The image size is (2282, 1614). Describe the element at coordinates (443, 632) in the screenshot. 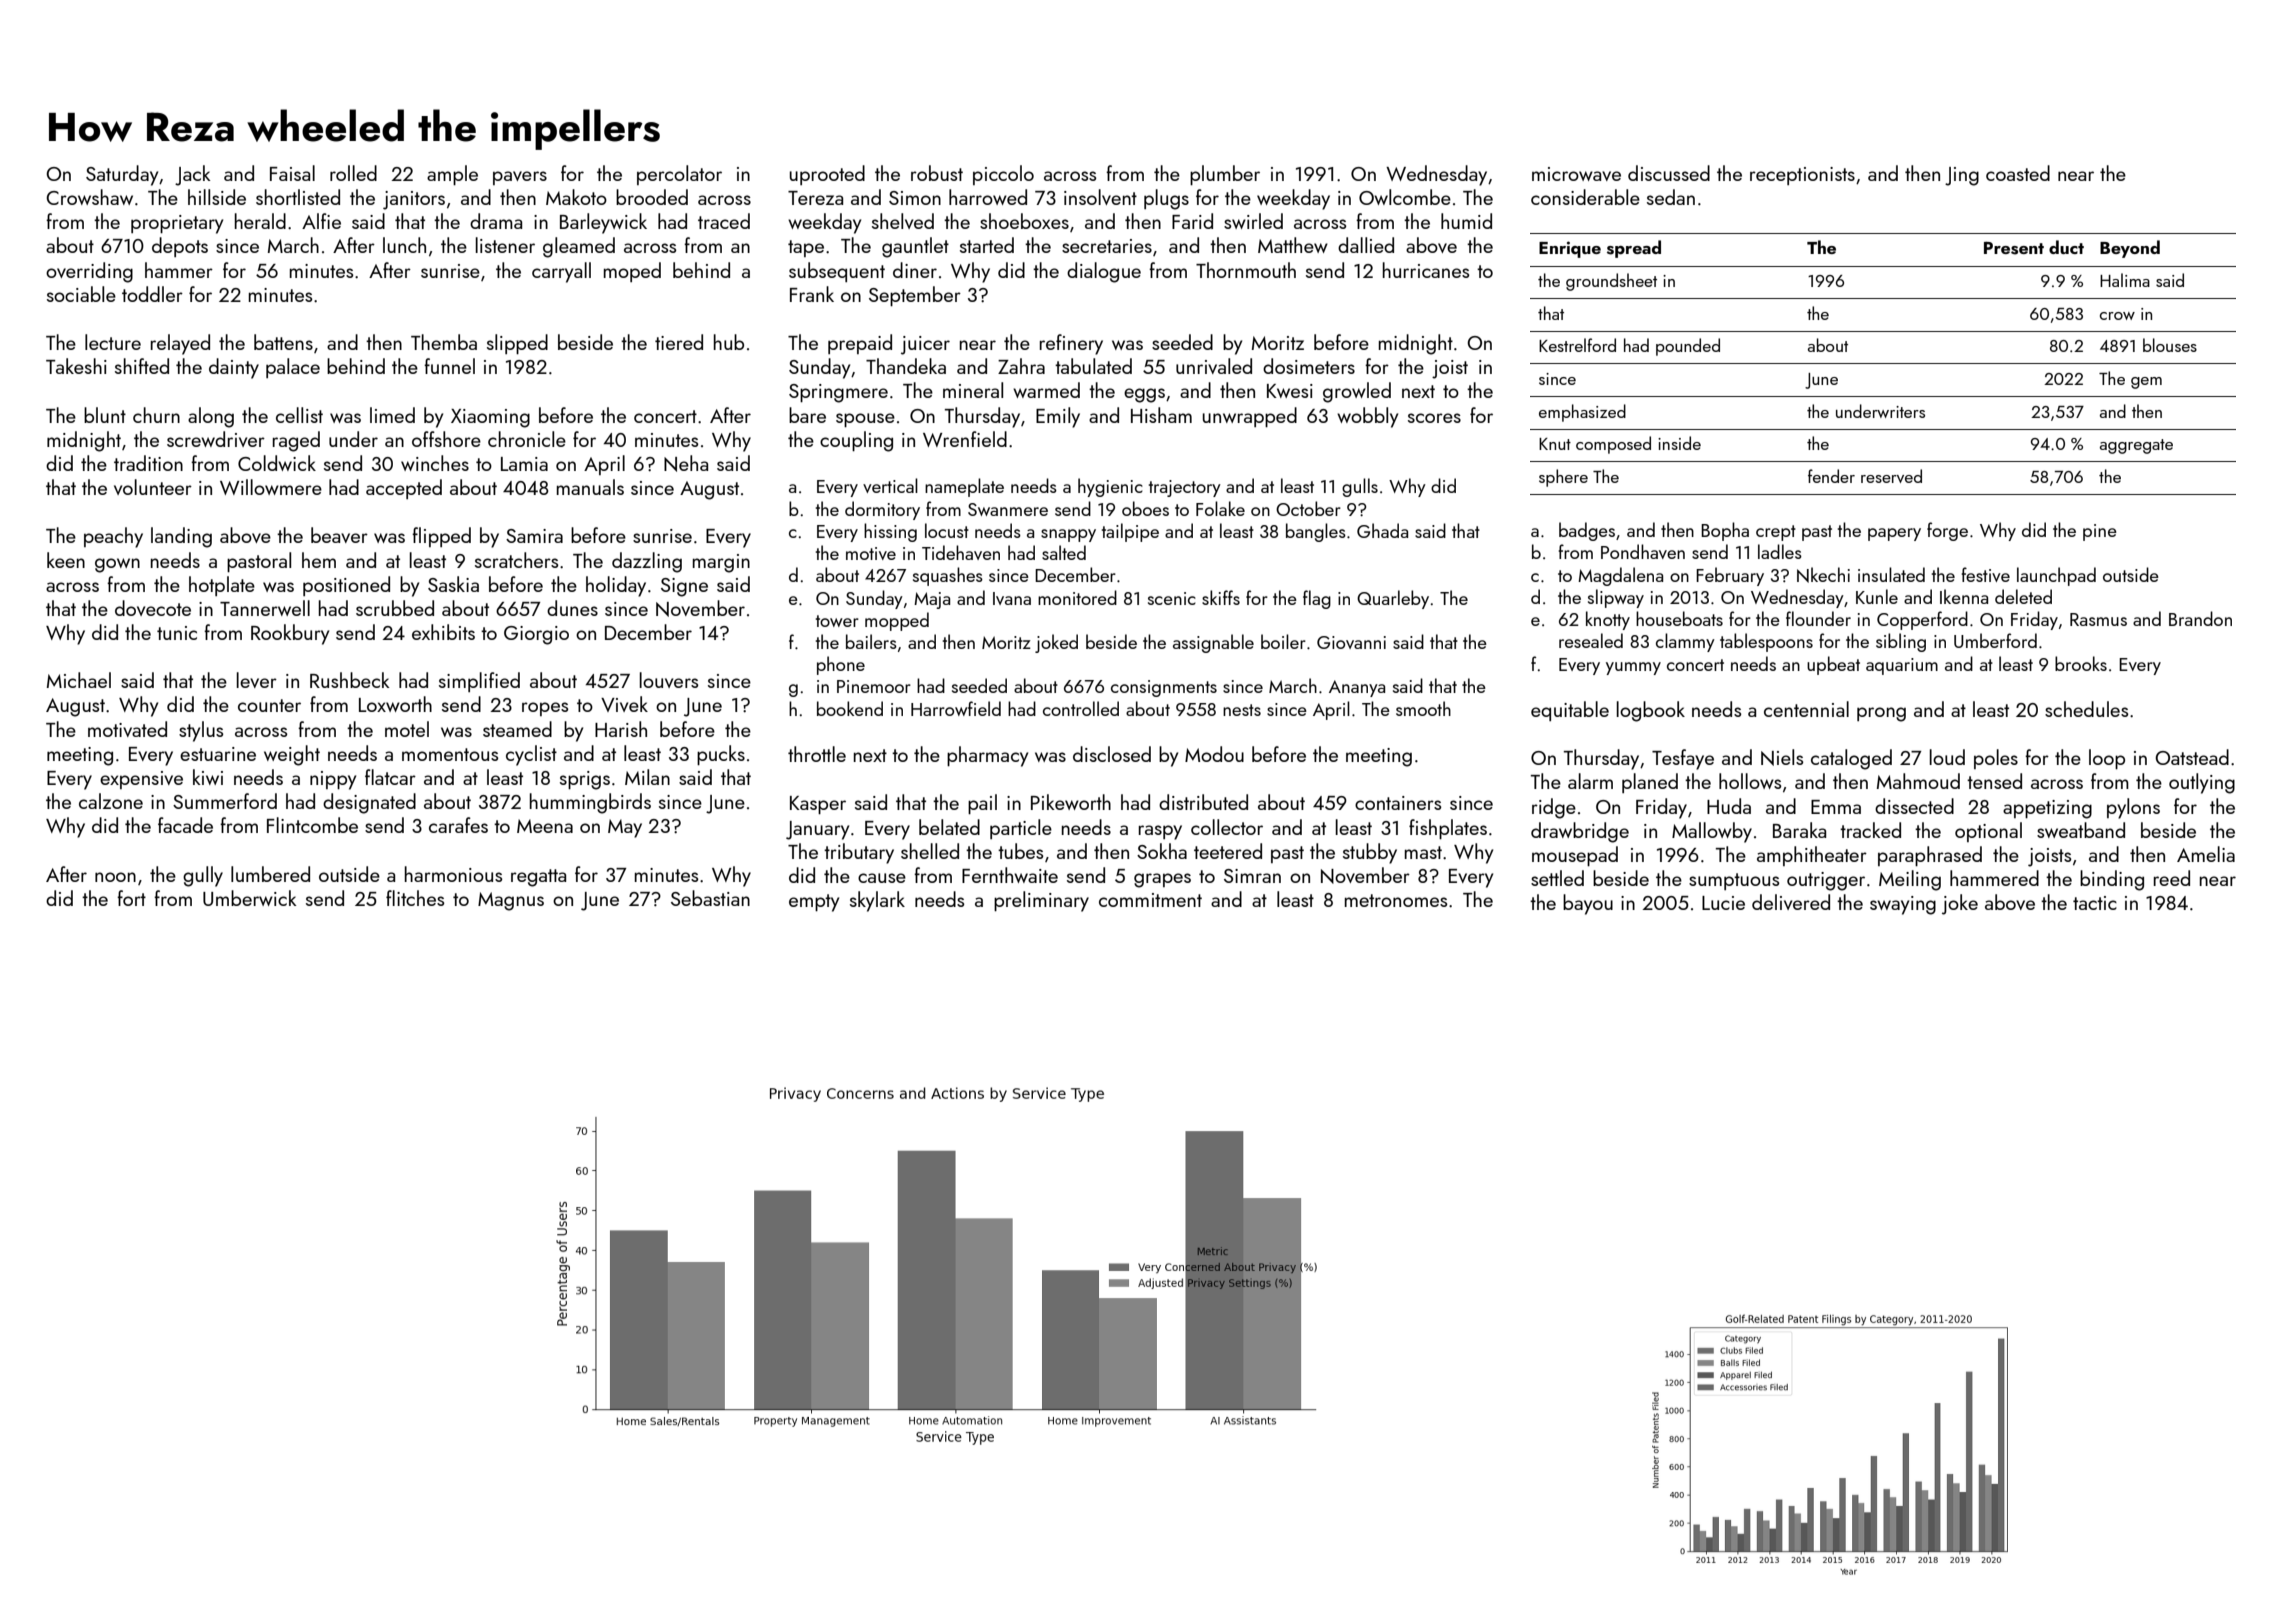

I see `exhibits` at that location.
